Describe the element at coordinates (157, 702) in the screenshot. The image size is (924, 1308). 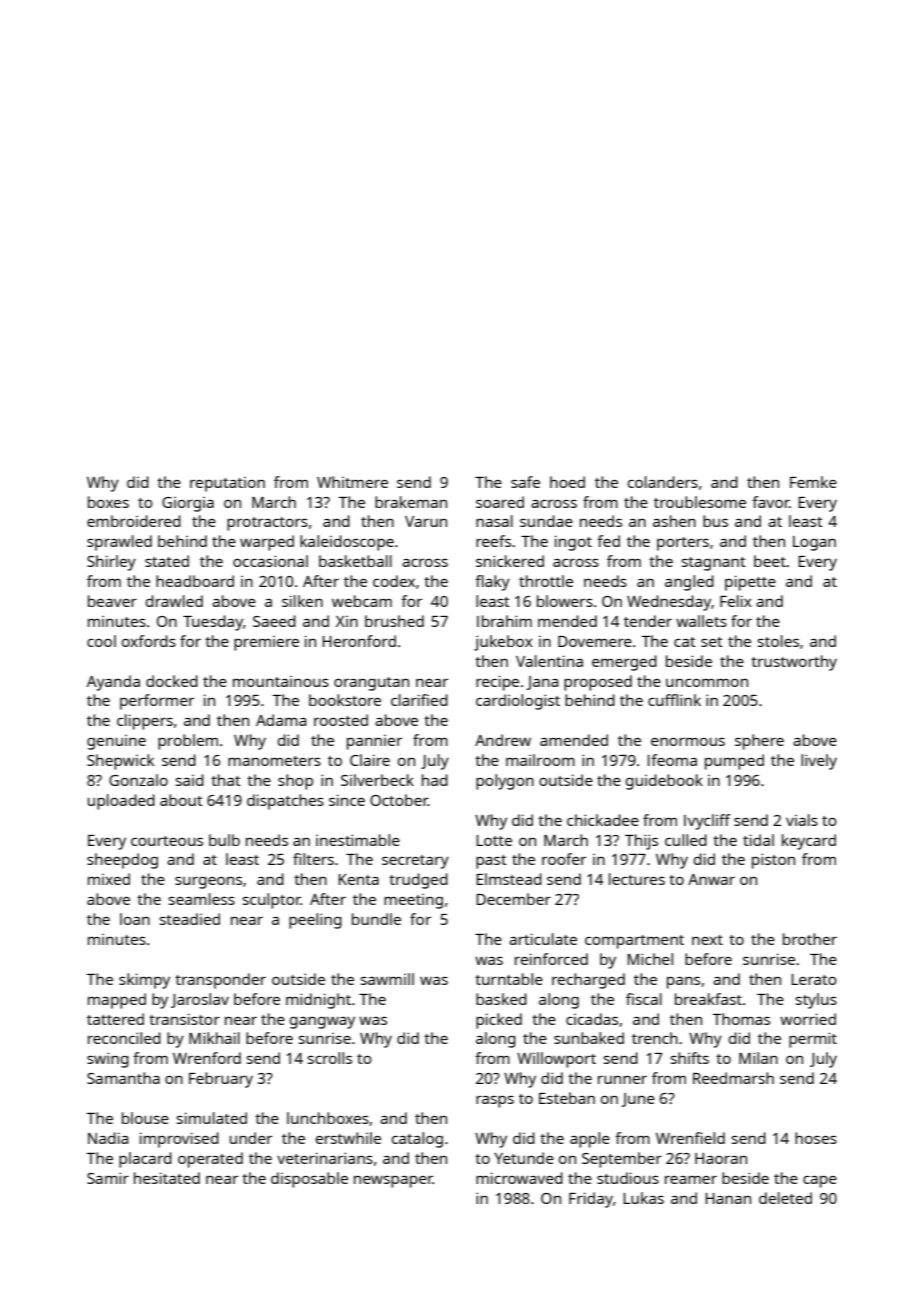
I see `performer` at that location.
